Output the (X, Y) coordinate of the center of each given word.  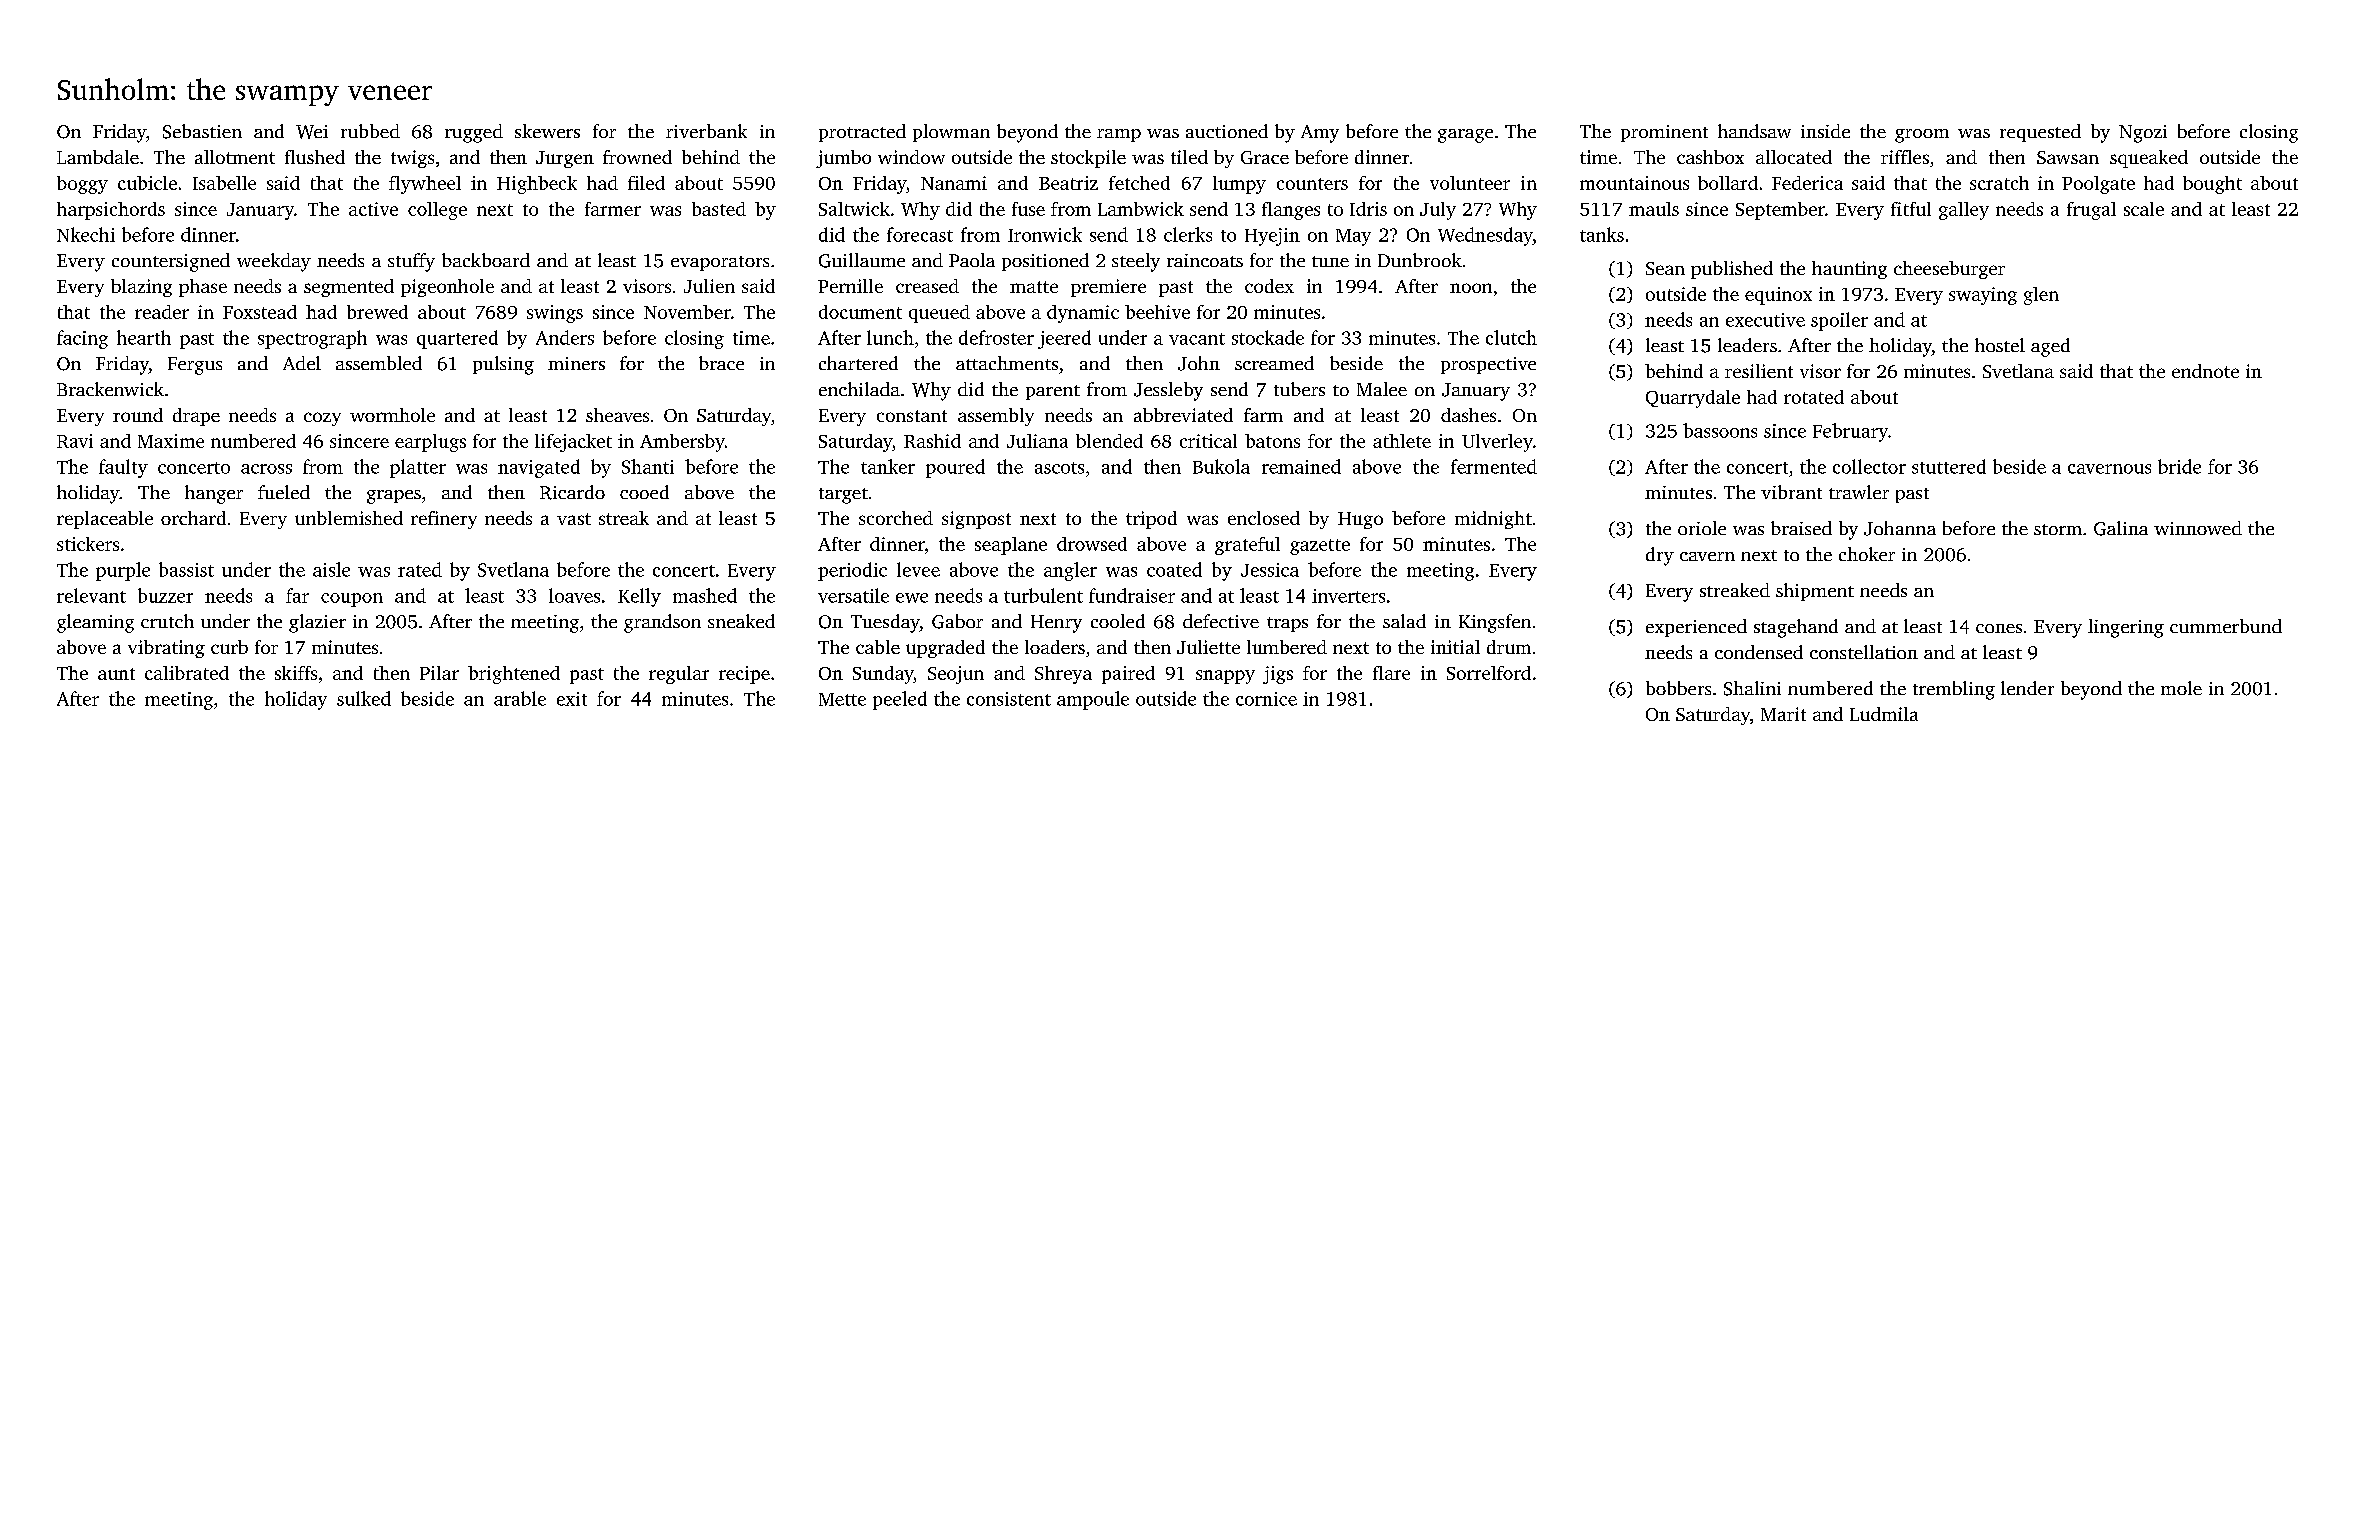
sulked (364, 698)
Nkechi (86, 234)
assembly (996, 417)
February (1850, 432)
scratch (1999, 183)
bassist (186, 569)
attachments (1007, 363)
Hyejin (1272, 237)
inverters (1348, 596)
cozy (322, 419)
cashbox (1710, 157)
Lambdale (98, 157)
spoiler (1839, 321)
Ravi (75, 441)
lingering (2126, 628)
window (911, 157)
